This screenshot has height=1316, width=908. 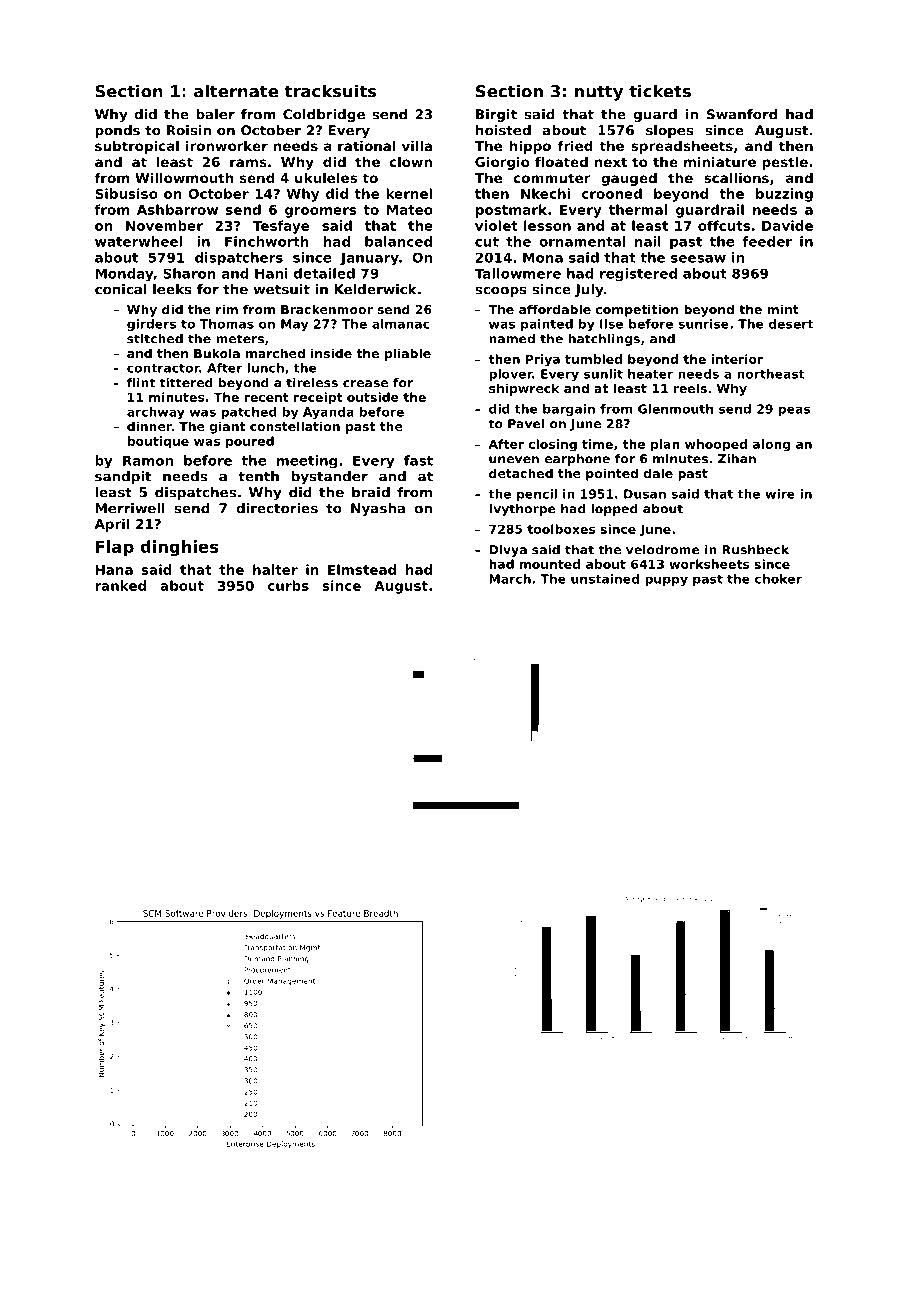 I want to click on Flap, so click(x=115, y=548).
